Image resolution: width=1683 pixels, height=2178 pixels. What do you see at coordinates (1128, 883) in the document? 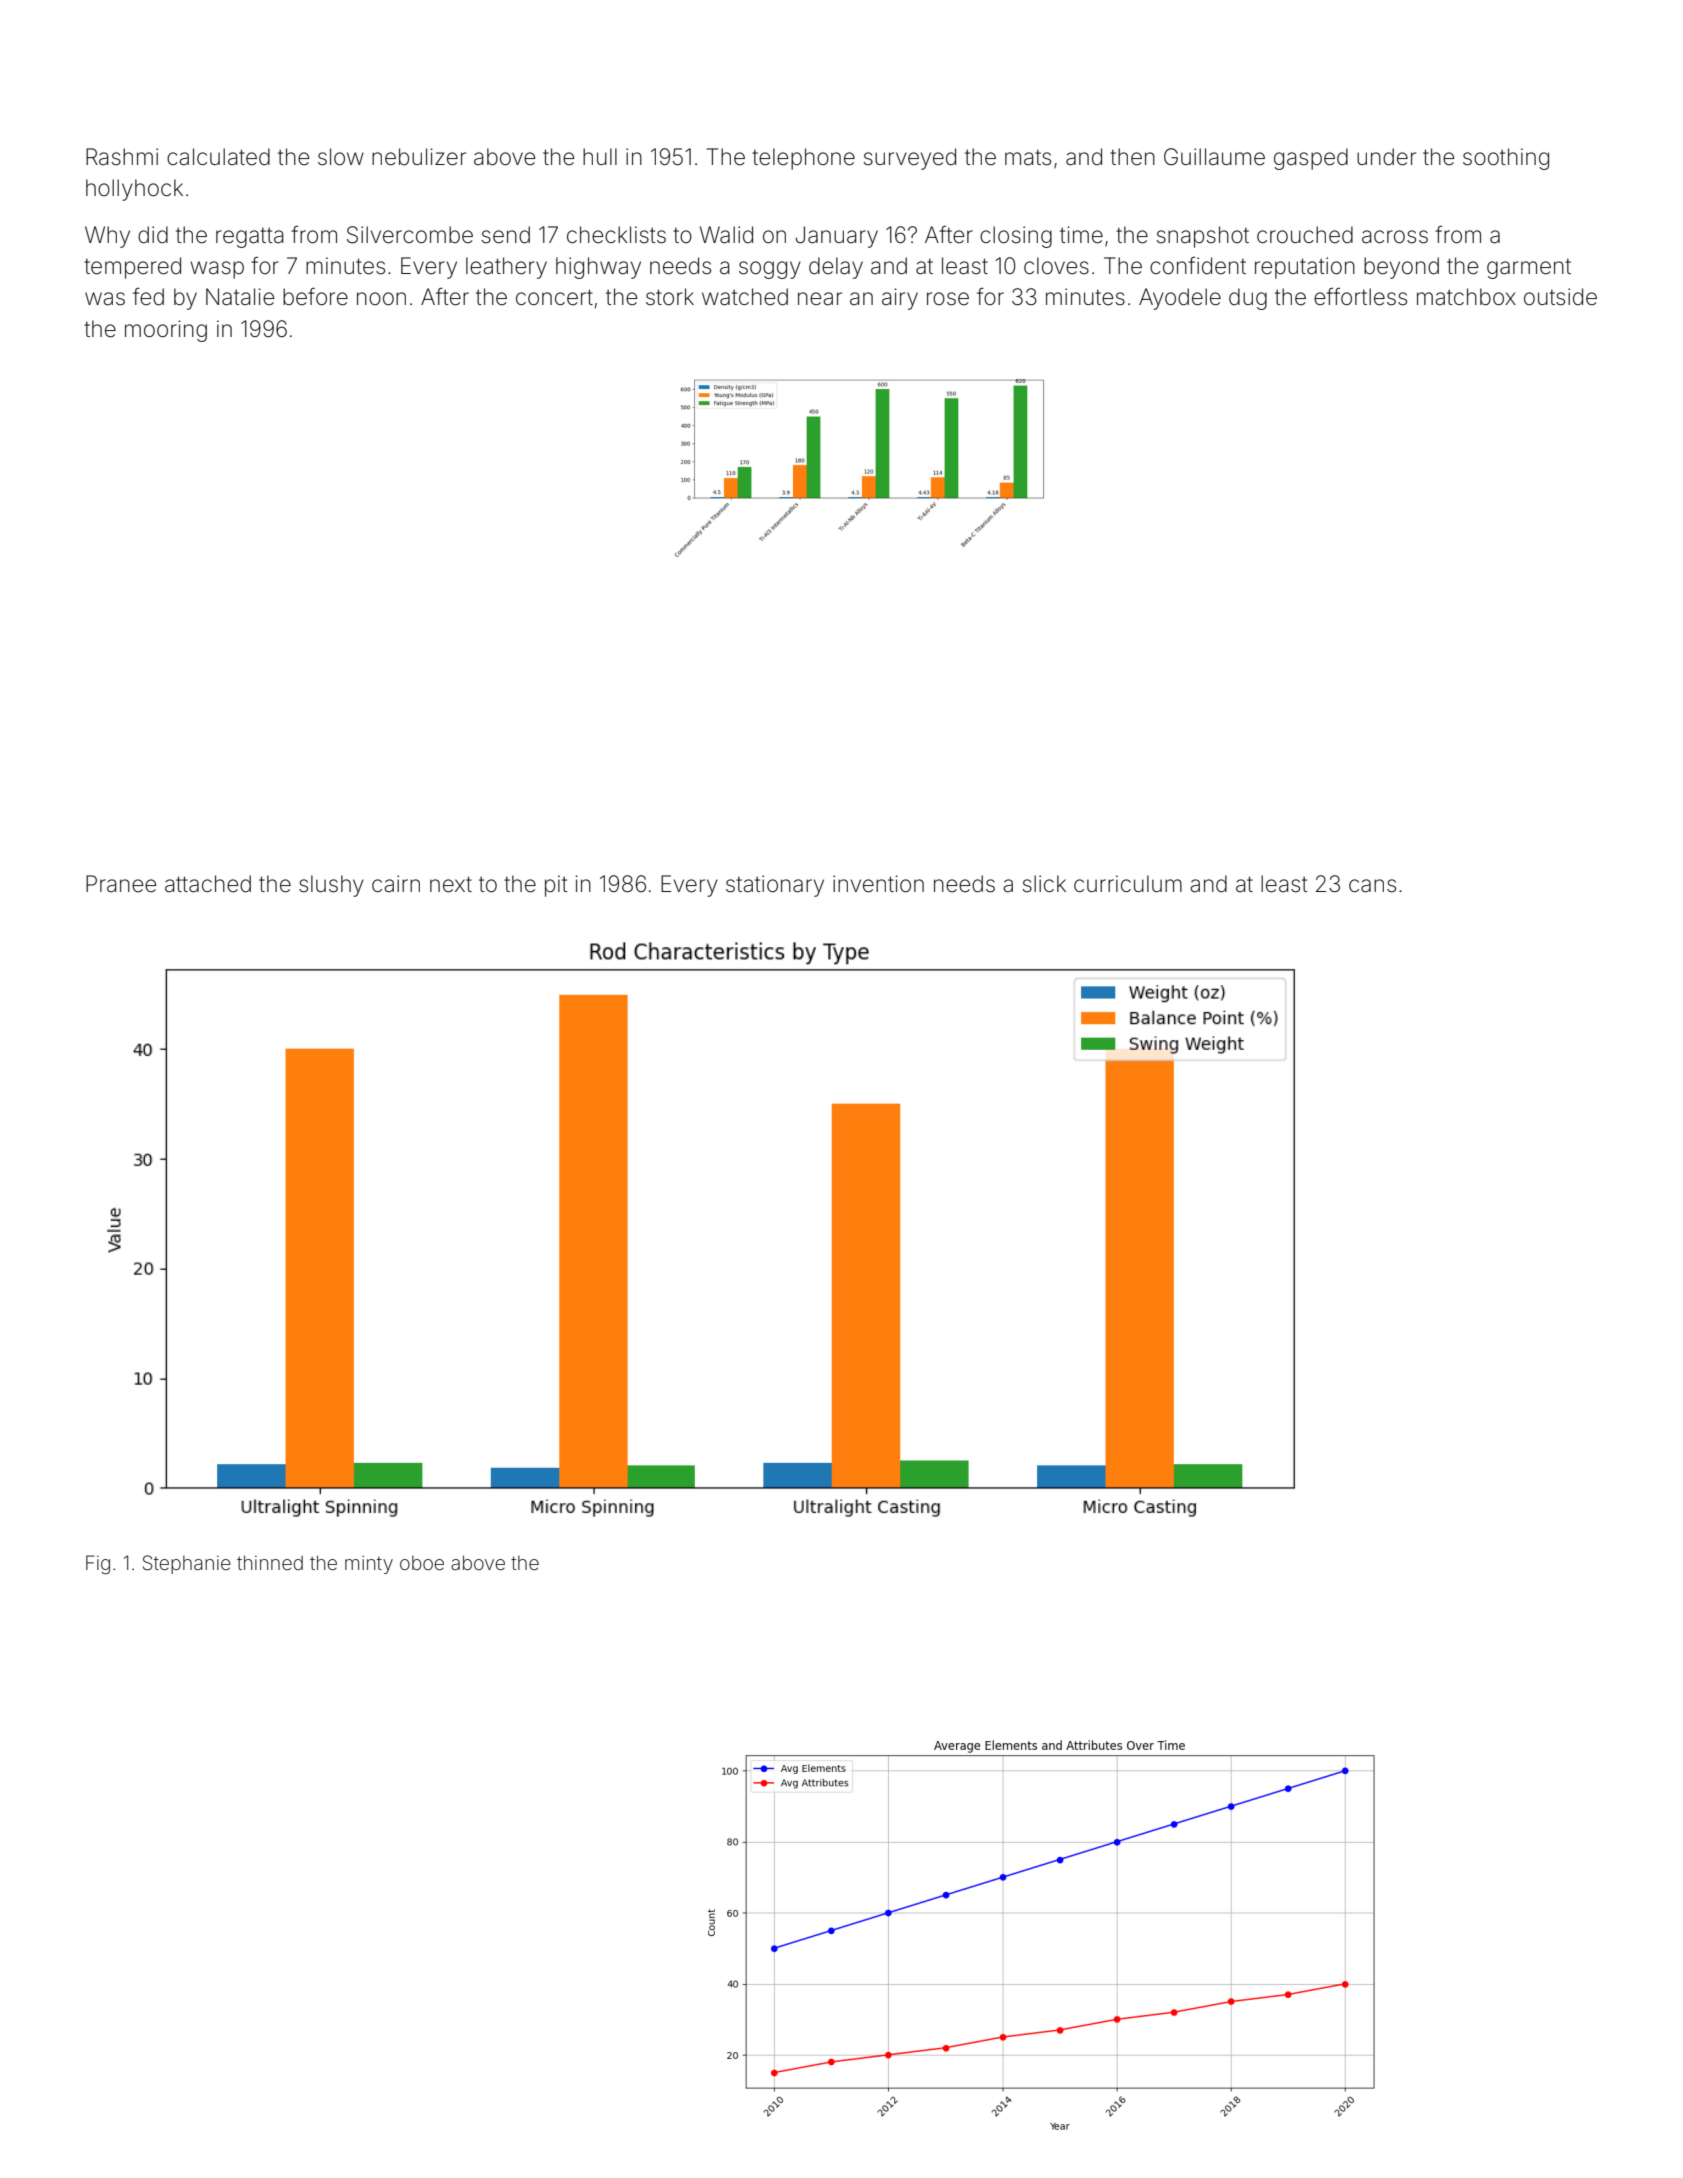
I see `curriculum` at bounding box center [1128, 883].
